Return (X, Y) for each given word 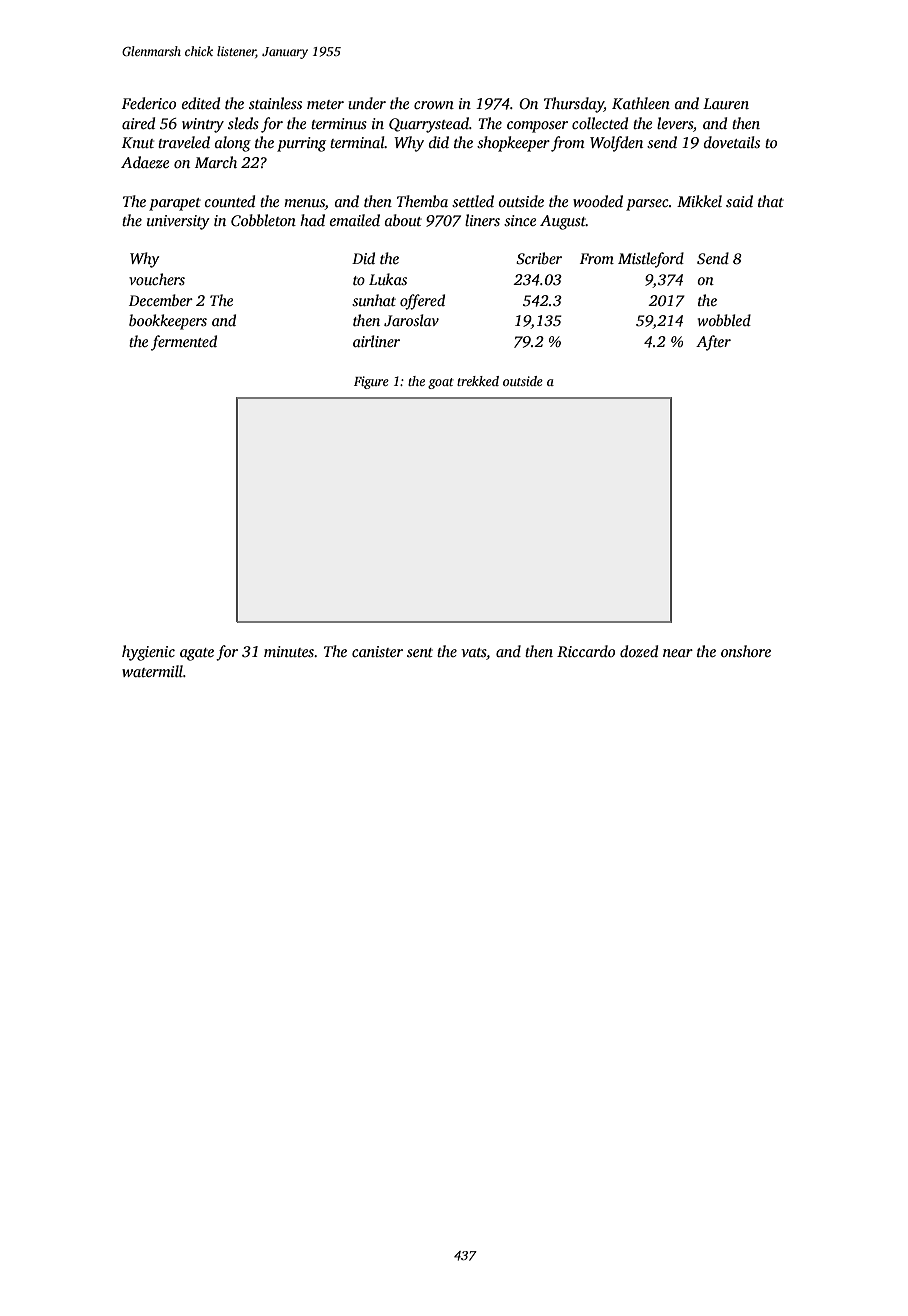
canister (377, 651)
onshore (746, 651)
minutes (289, 651)
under (367, 103)
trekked (478, 381)
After (713, 343)
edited (201, 103)
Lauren (726, 103)
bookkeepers (168, 322)
